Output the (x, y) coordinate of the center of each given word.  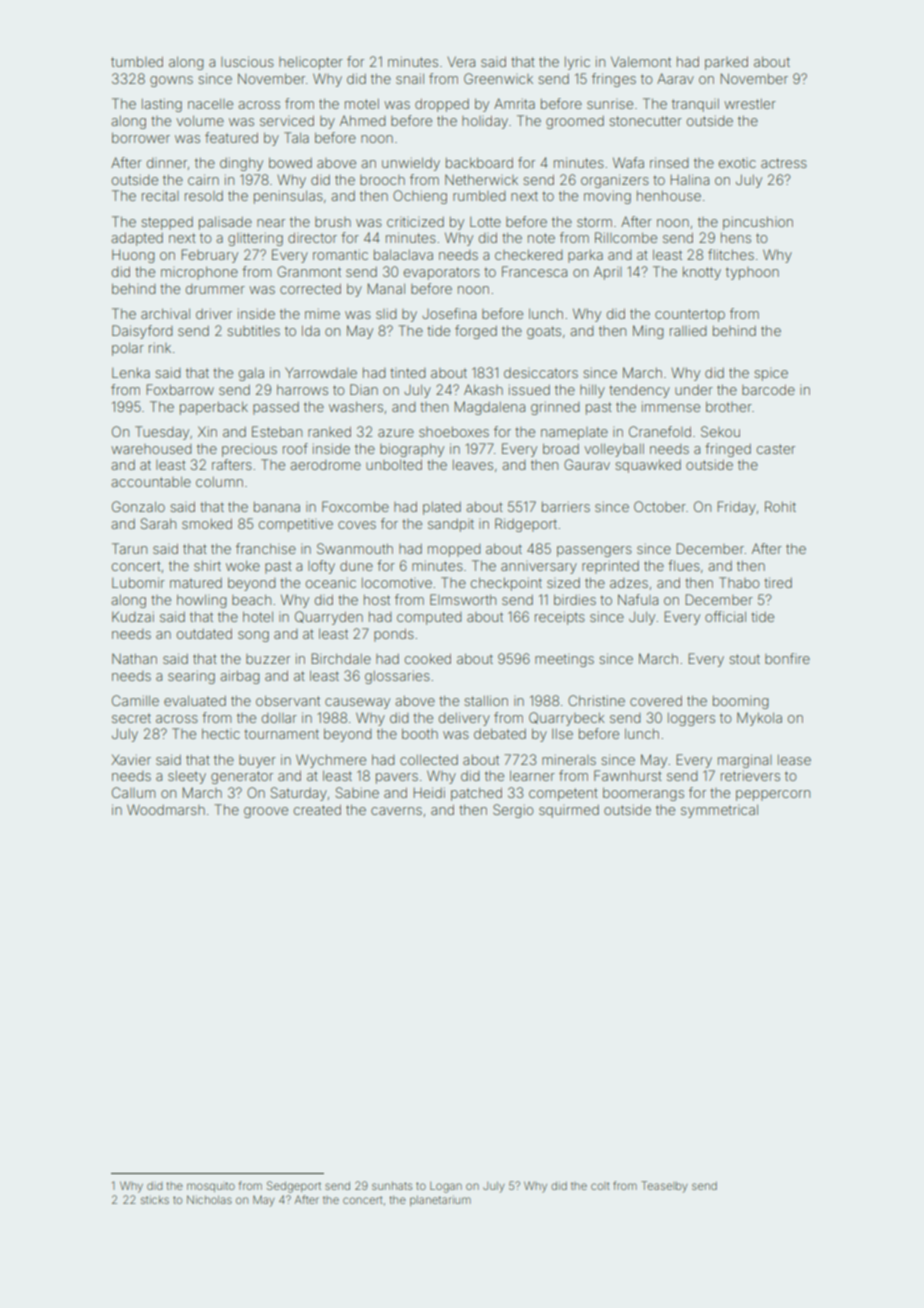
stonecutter (645, 121)
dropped (442, 105)
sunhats (392, 1186)
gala (251, 374)
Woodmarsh (166, 809)
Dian (364, 389)
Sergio (513, 811)
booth (420, 733)
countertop (690, 315)
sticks (155, 1199)
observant (288, 700)
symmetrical (719, 811)
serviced (287, 120)
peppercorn (773, 795)
